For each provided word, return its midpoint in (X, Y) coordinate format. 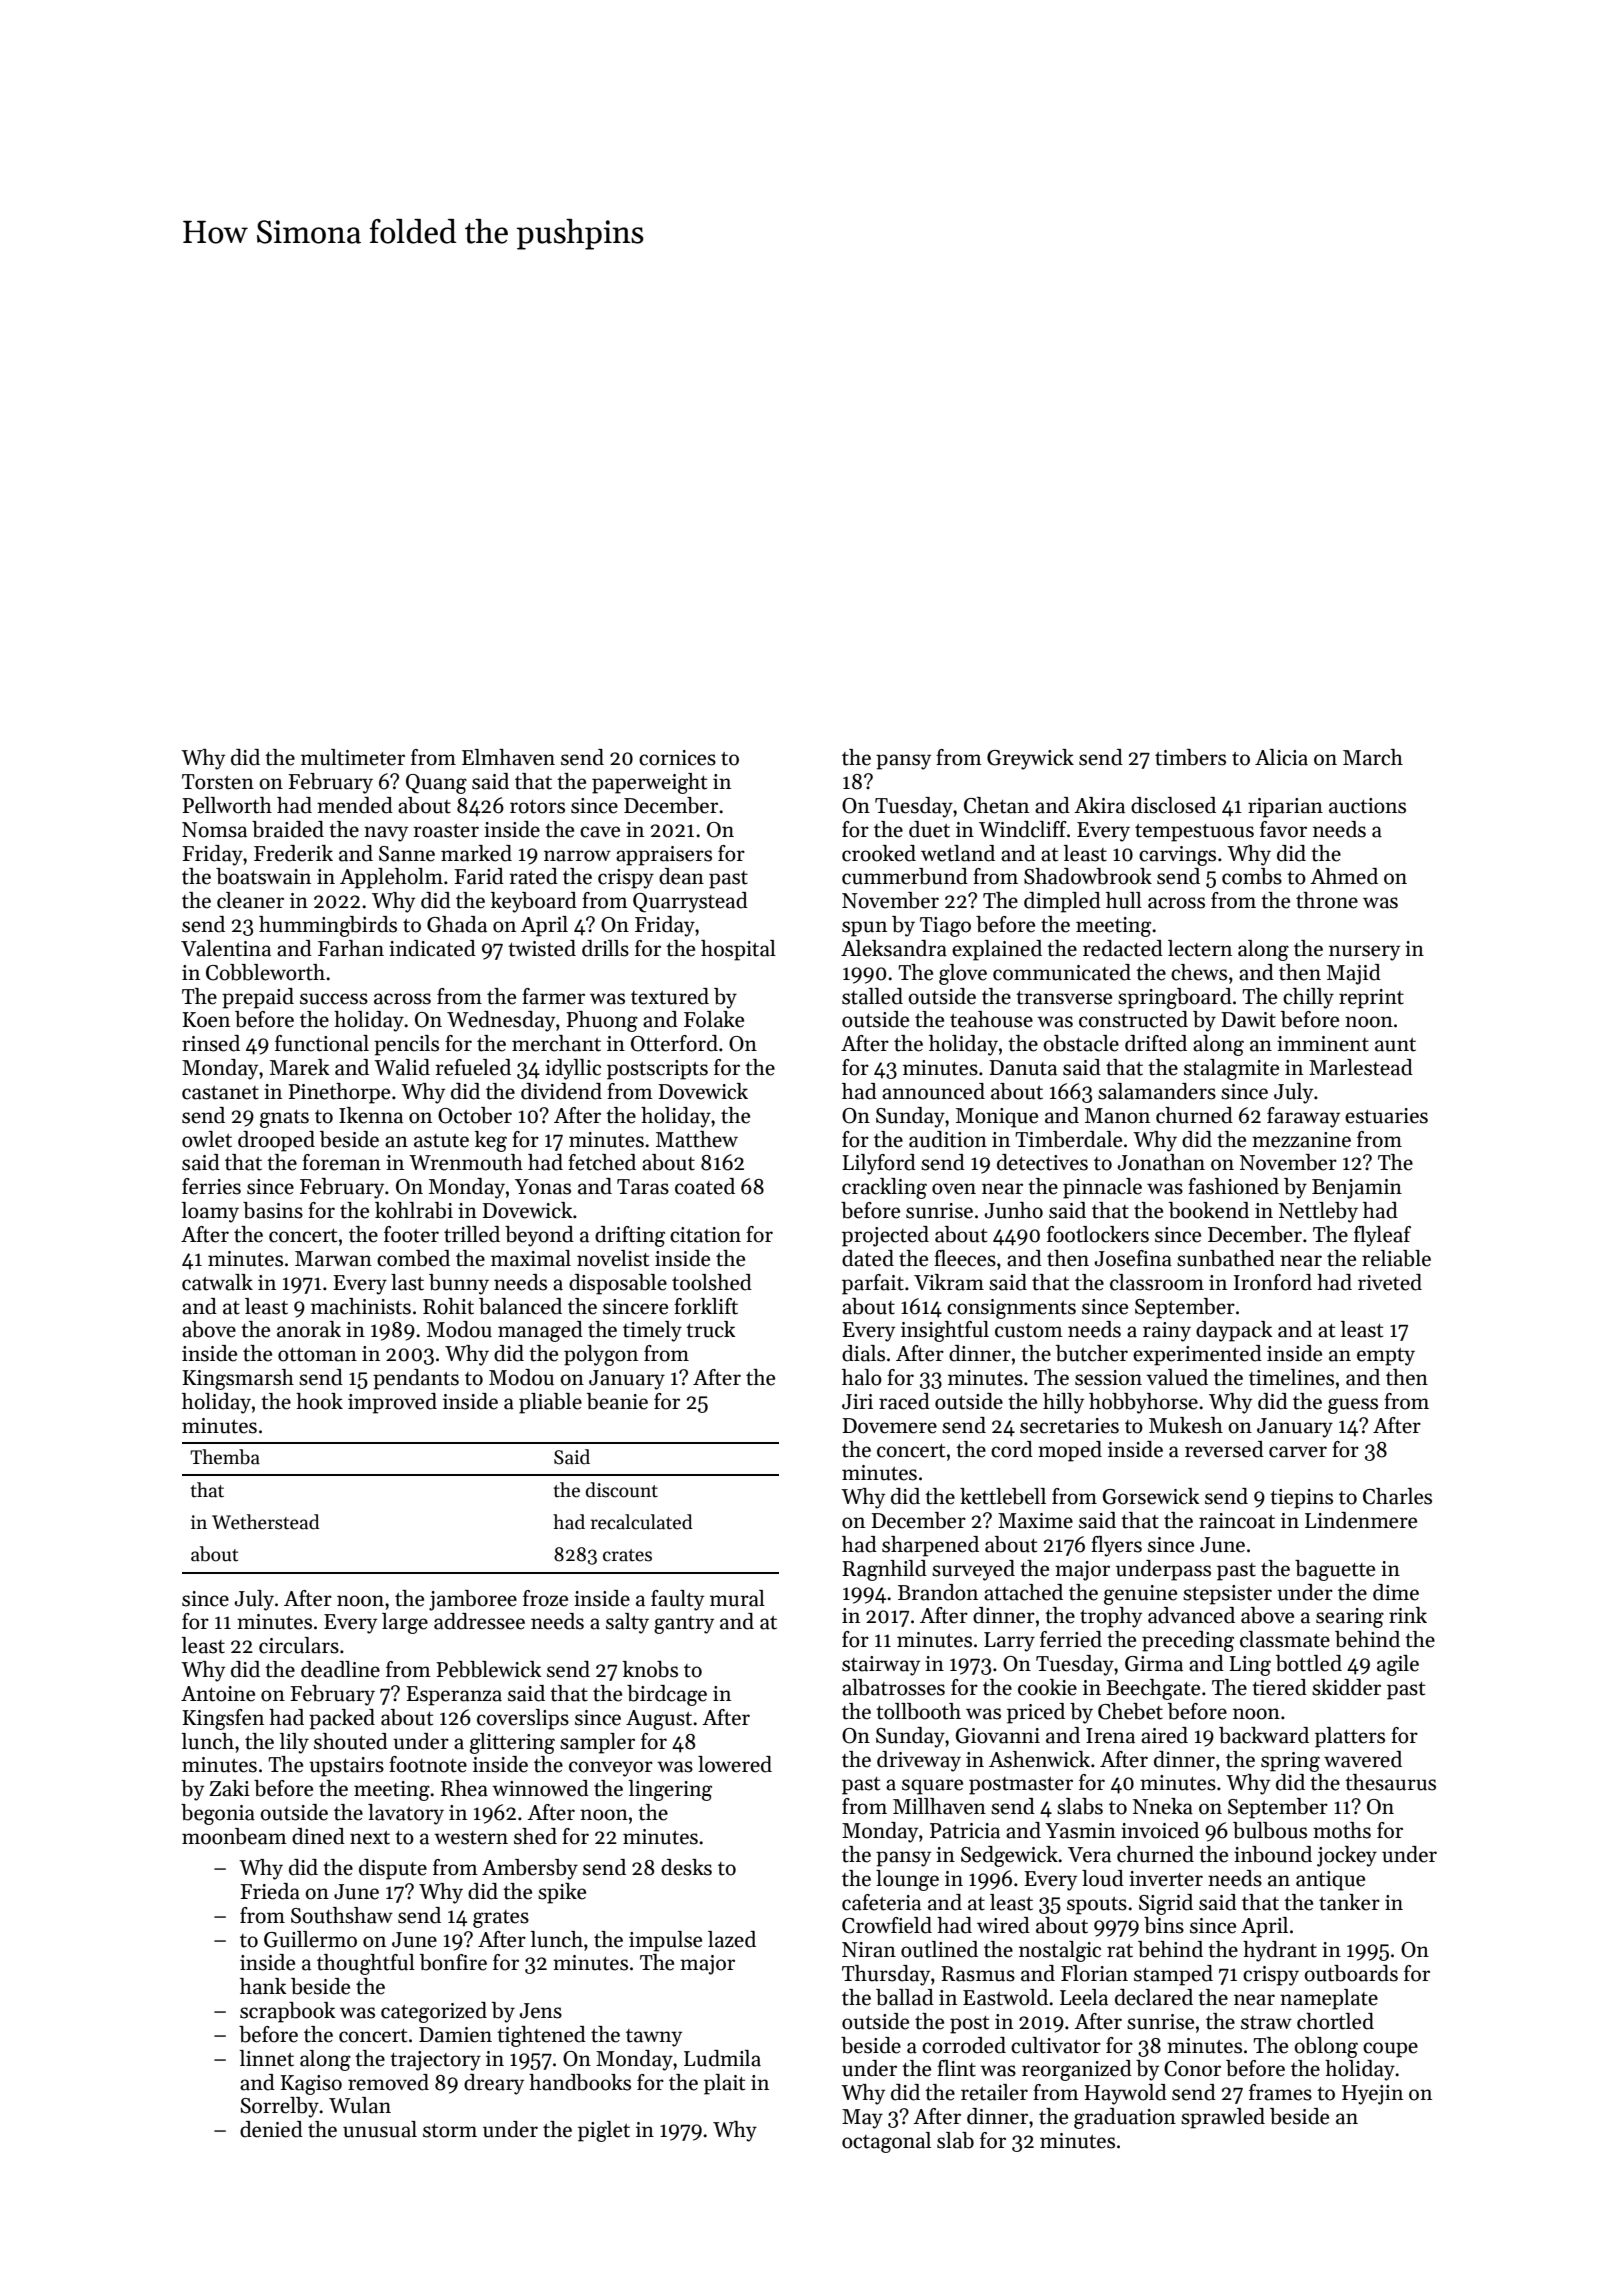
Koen (206, 1020)
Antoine (218, 1694)
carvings (1177, 856)
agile (1398, 1665)
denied (271, 2129)
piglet (604, 2131)
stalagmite (1231, 1069)
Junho (1013, 1210)
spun (864, 929)
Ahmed (1344, 876)
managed (540, 1331)
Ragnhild (884, 1570)
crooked (879, 853)
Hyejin (1372, 2095)
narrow (577, 856)
